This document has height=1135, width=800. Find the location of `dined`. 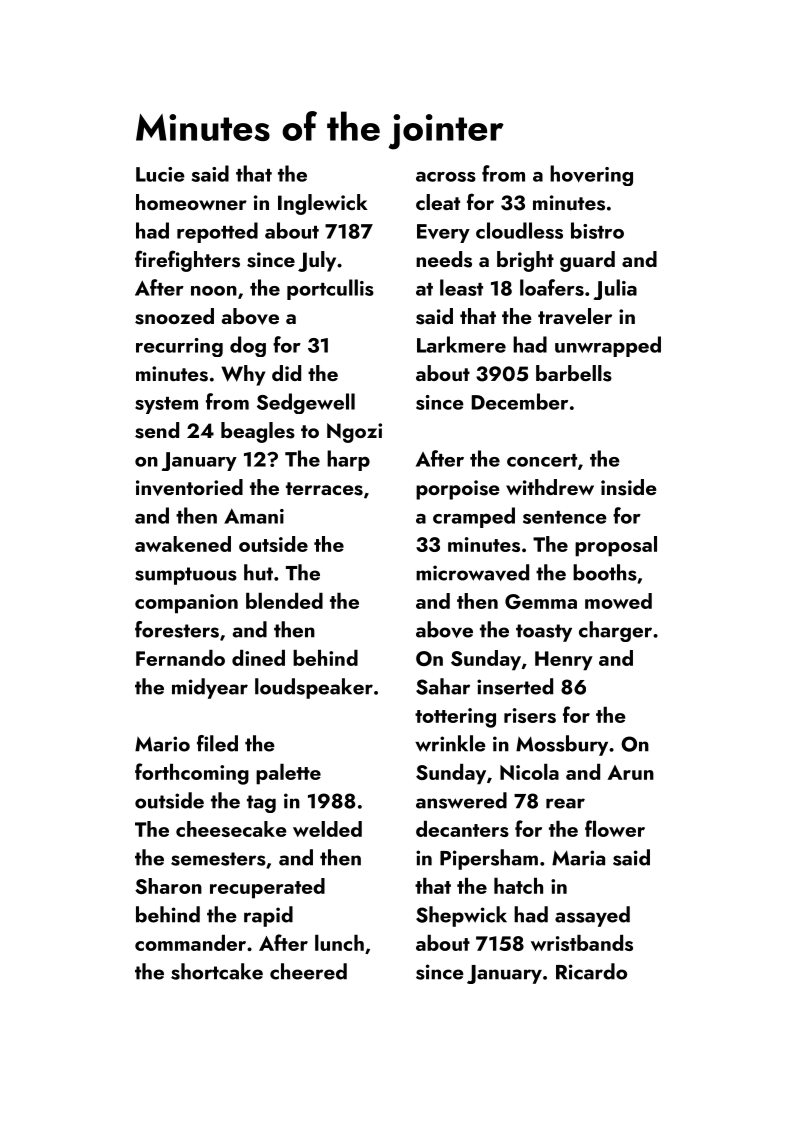

dined is located at coordinates (258, 658).
